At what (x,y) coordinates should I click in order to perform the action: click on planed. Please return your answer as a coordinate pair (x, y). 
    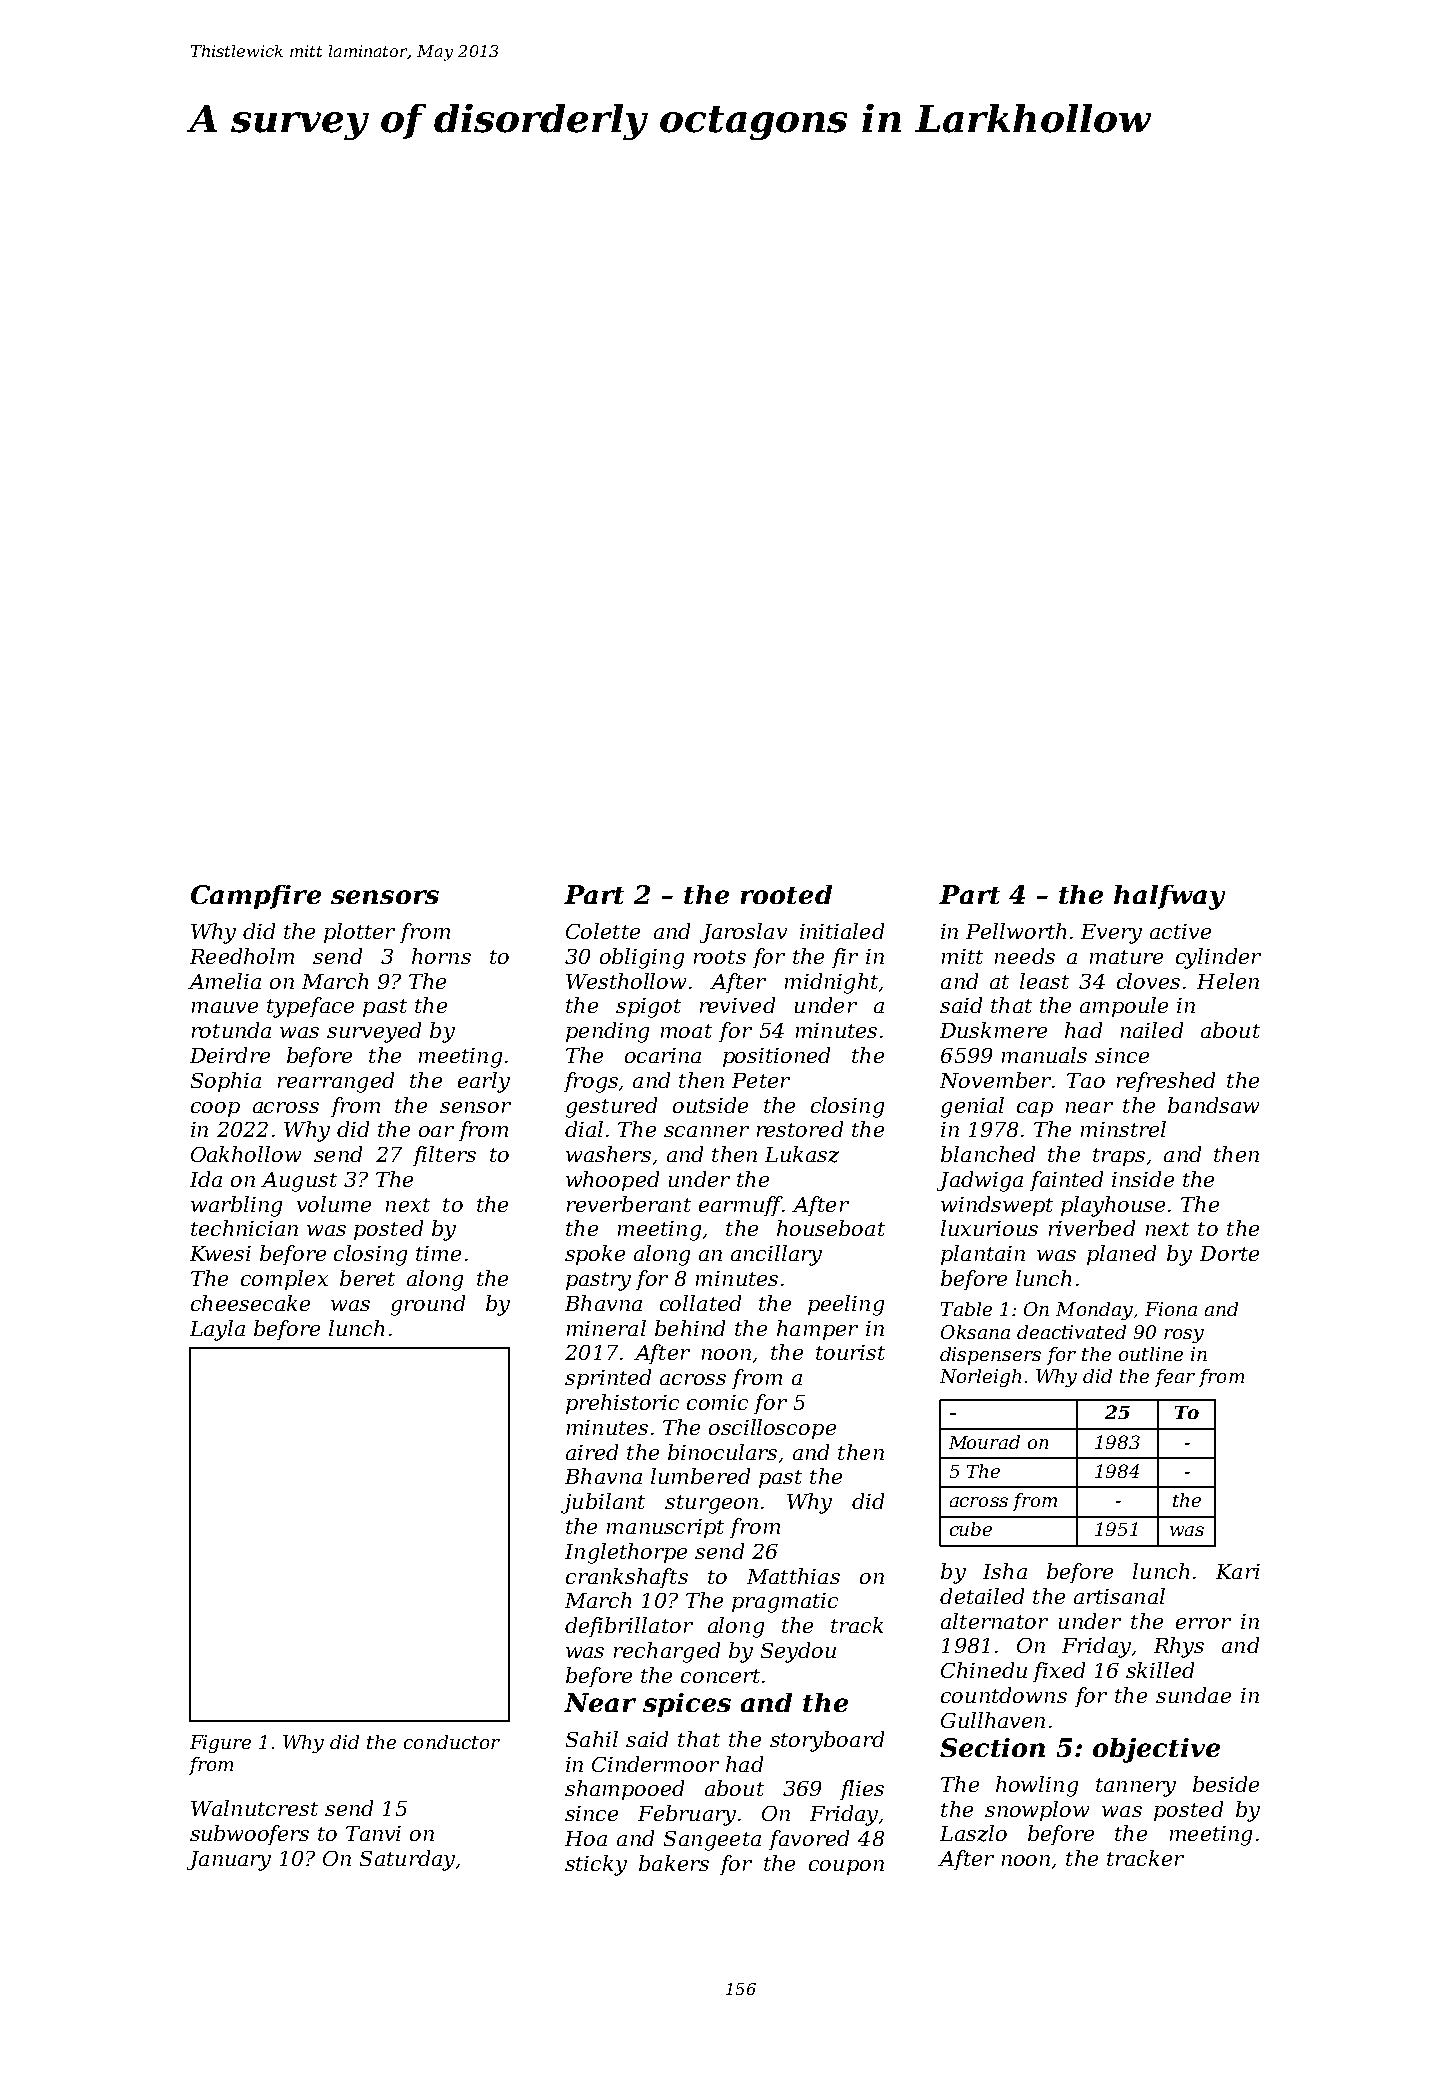
    Looking at the image, I should click on (1121, 1255).
